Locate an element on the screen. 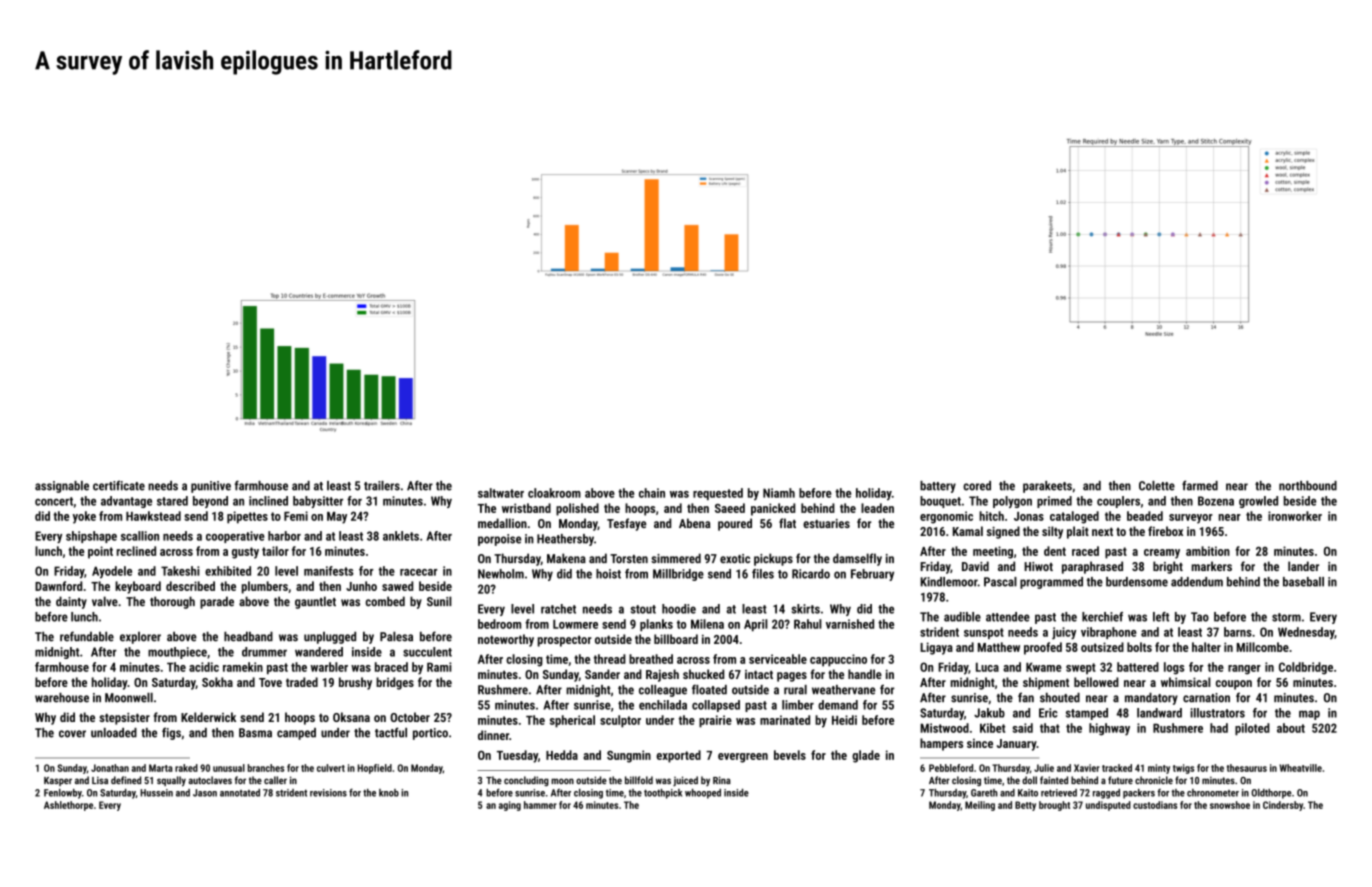 This screenshot has width=1372, height=887. certificate is located at coordinates (119, 485).
